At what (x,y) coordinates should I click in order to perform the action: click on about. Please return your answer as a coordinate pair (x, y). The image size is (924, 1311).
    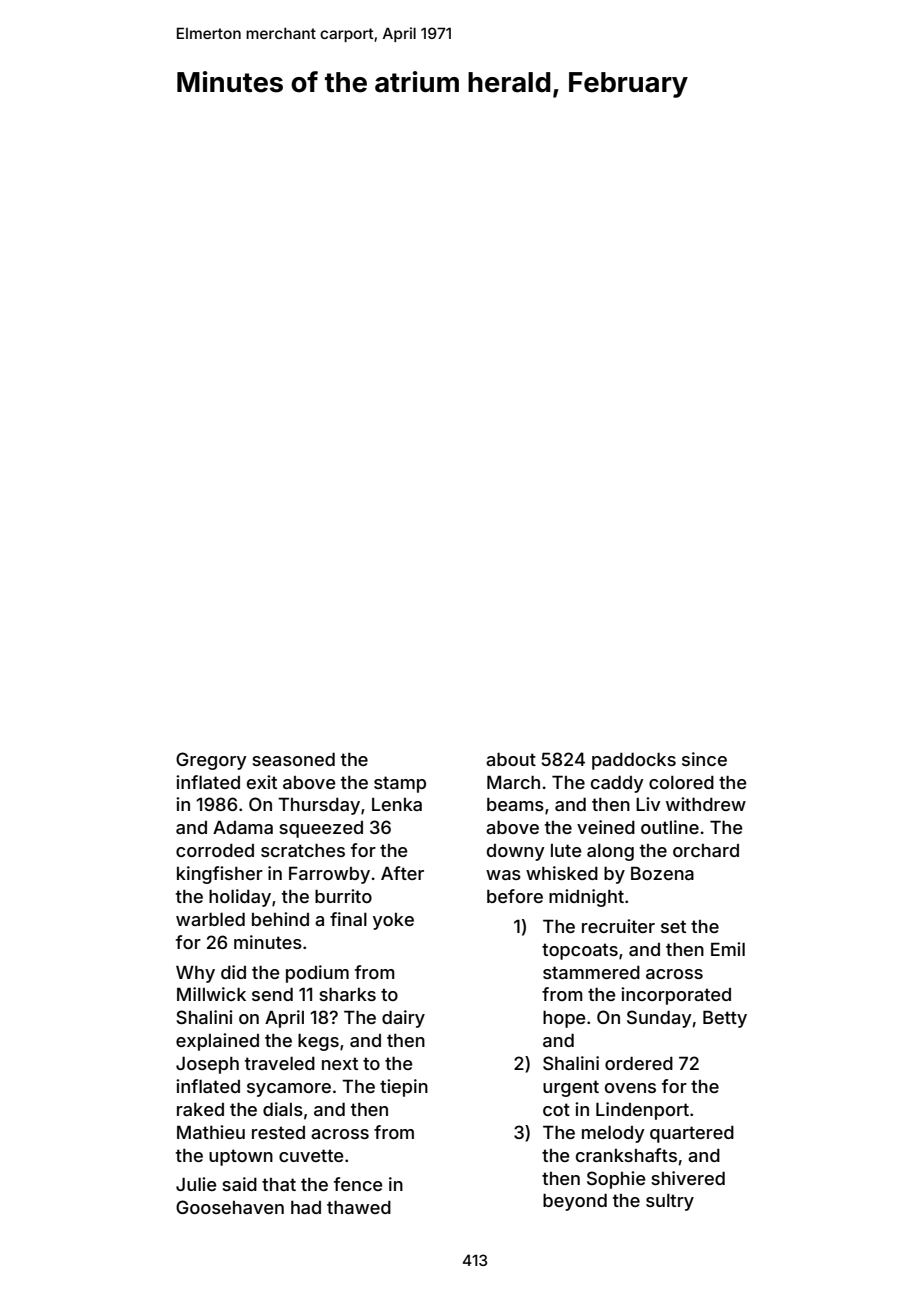
    Looking at the image, I should click on (511, 759).
